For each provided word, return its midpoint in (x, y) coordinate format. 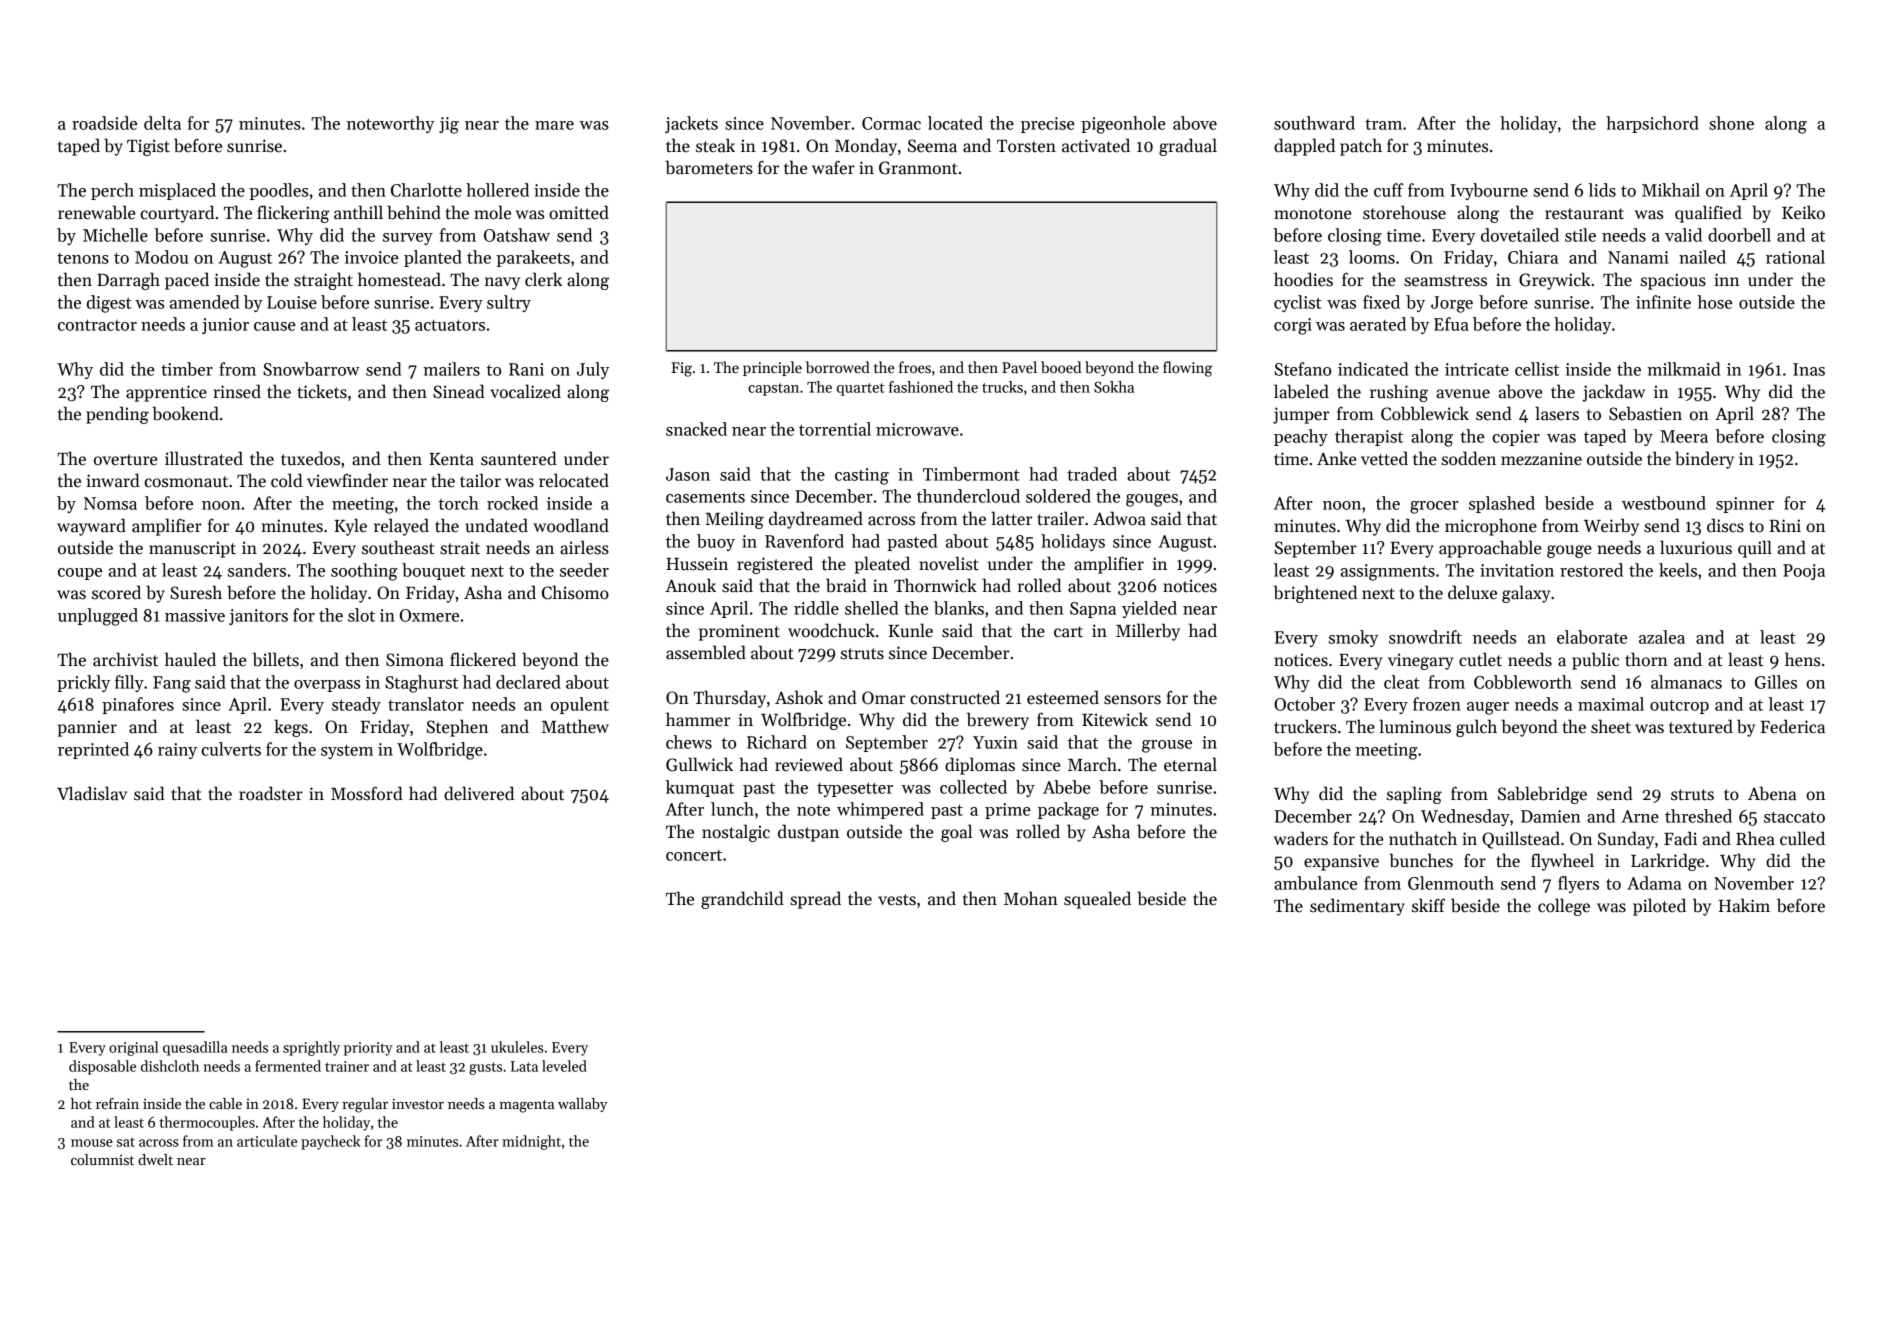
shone (1731, 123)
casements (705, 497)
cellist (1537, 369)
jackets (691, 124)
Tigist (148, 147)
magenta (526, 1106)
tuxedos (310, 458)
